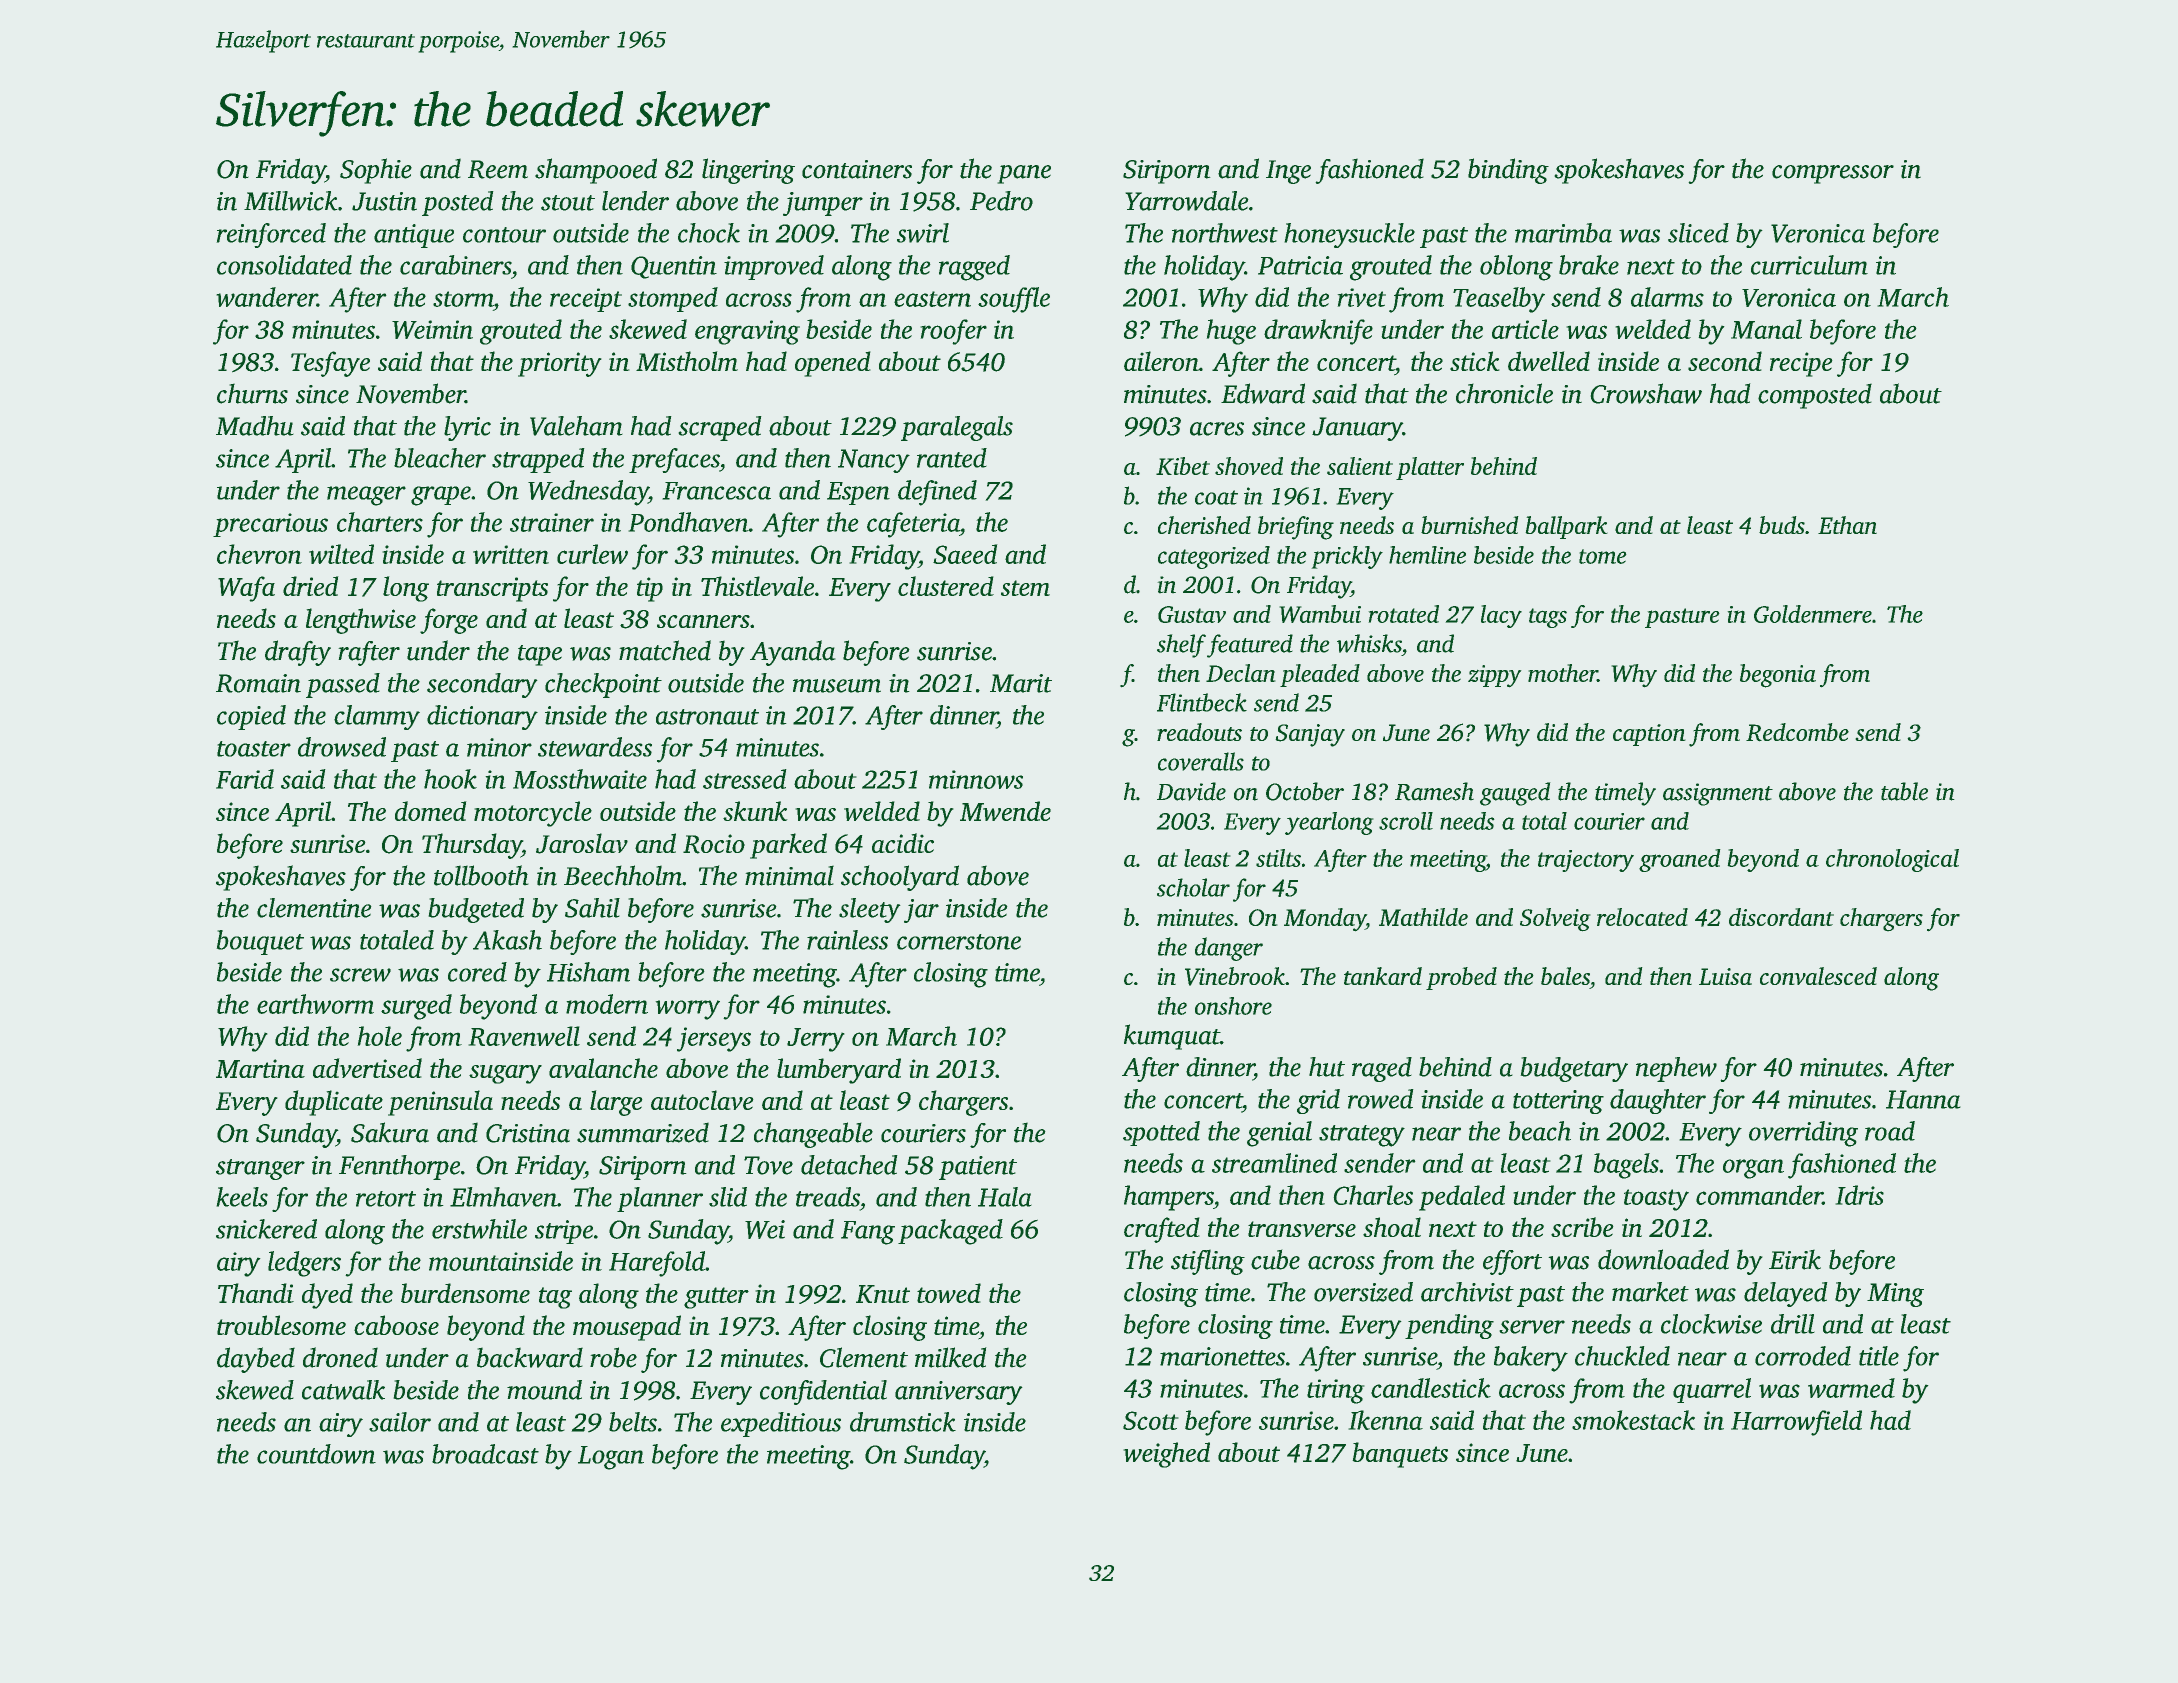 The height and width of the screenshot is (1683, 2178). Describe the element at coordinates (251, 717) in the screenshot. I see `copied` at that location.
